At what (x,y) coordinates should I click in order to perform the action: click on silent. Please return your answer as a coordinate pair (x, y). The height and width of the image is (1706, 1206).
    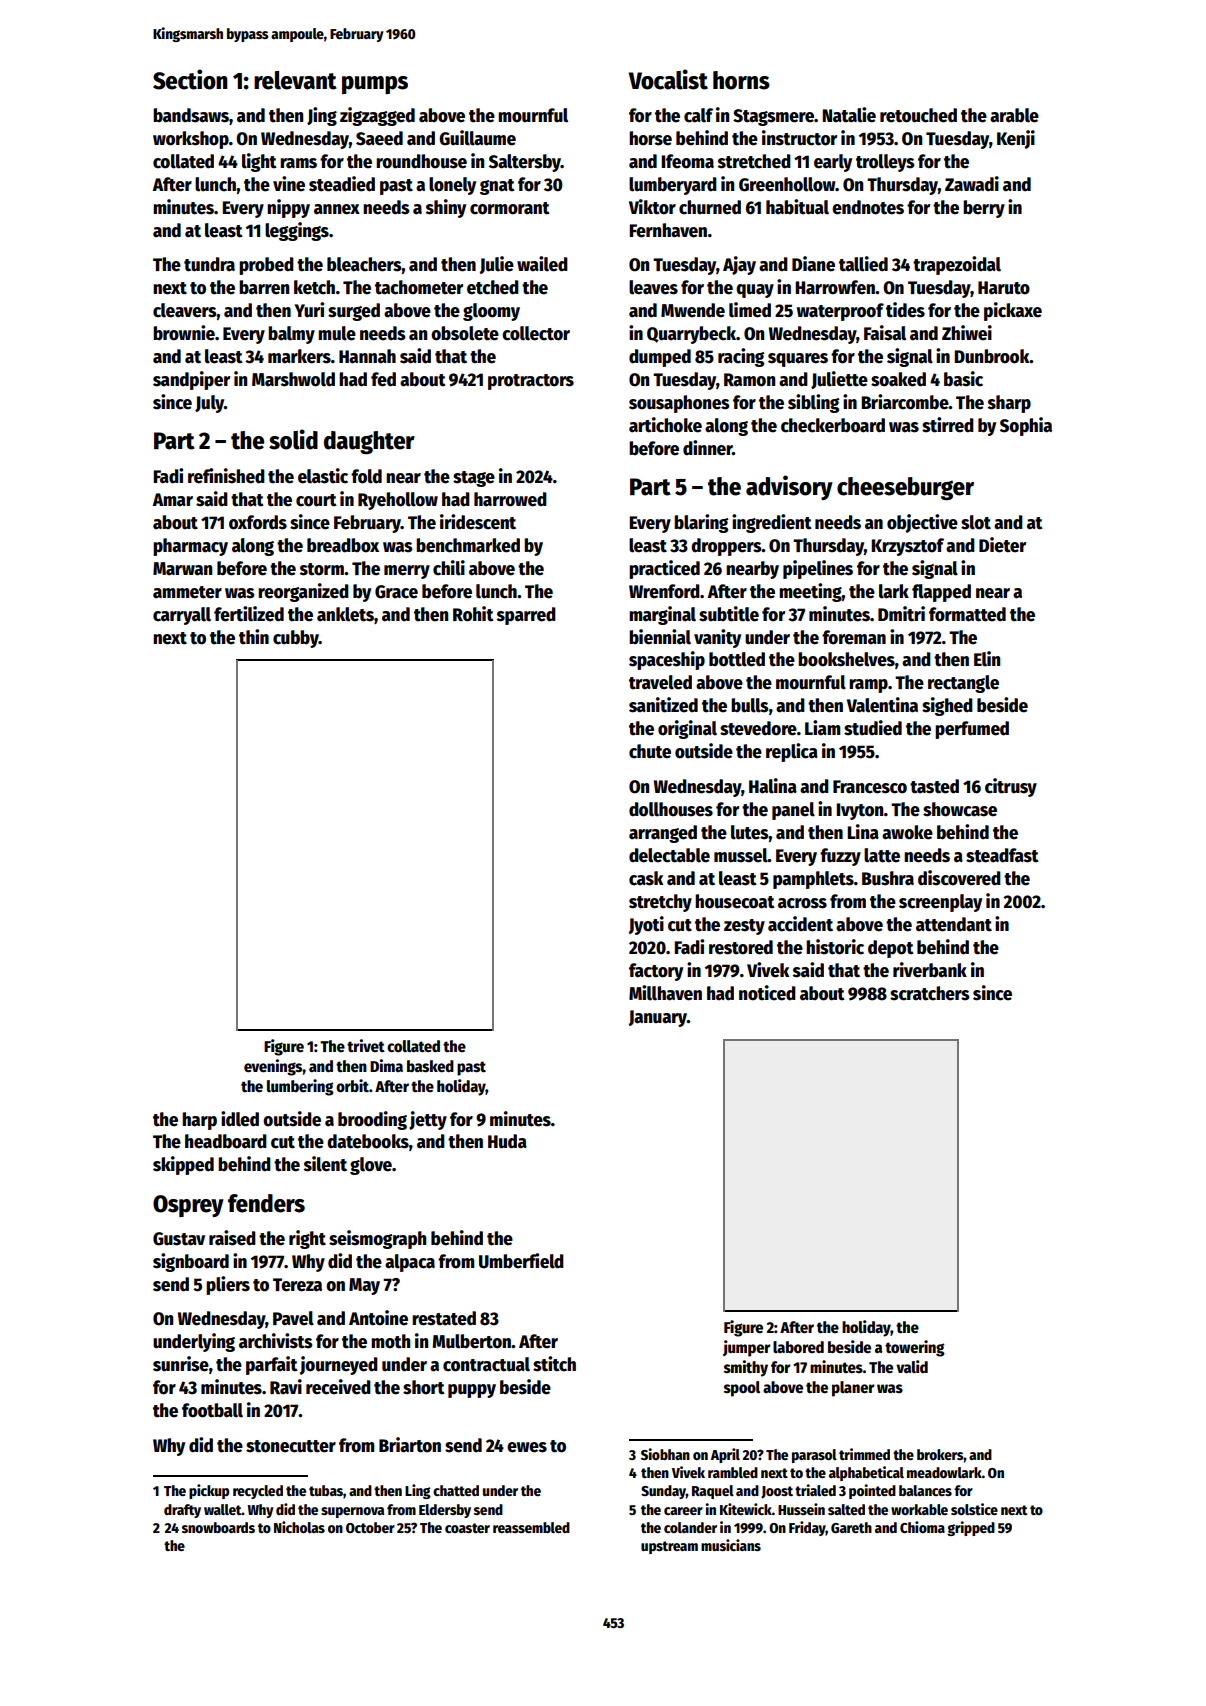
    Looking at the image, I should click on (325, 1164).
